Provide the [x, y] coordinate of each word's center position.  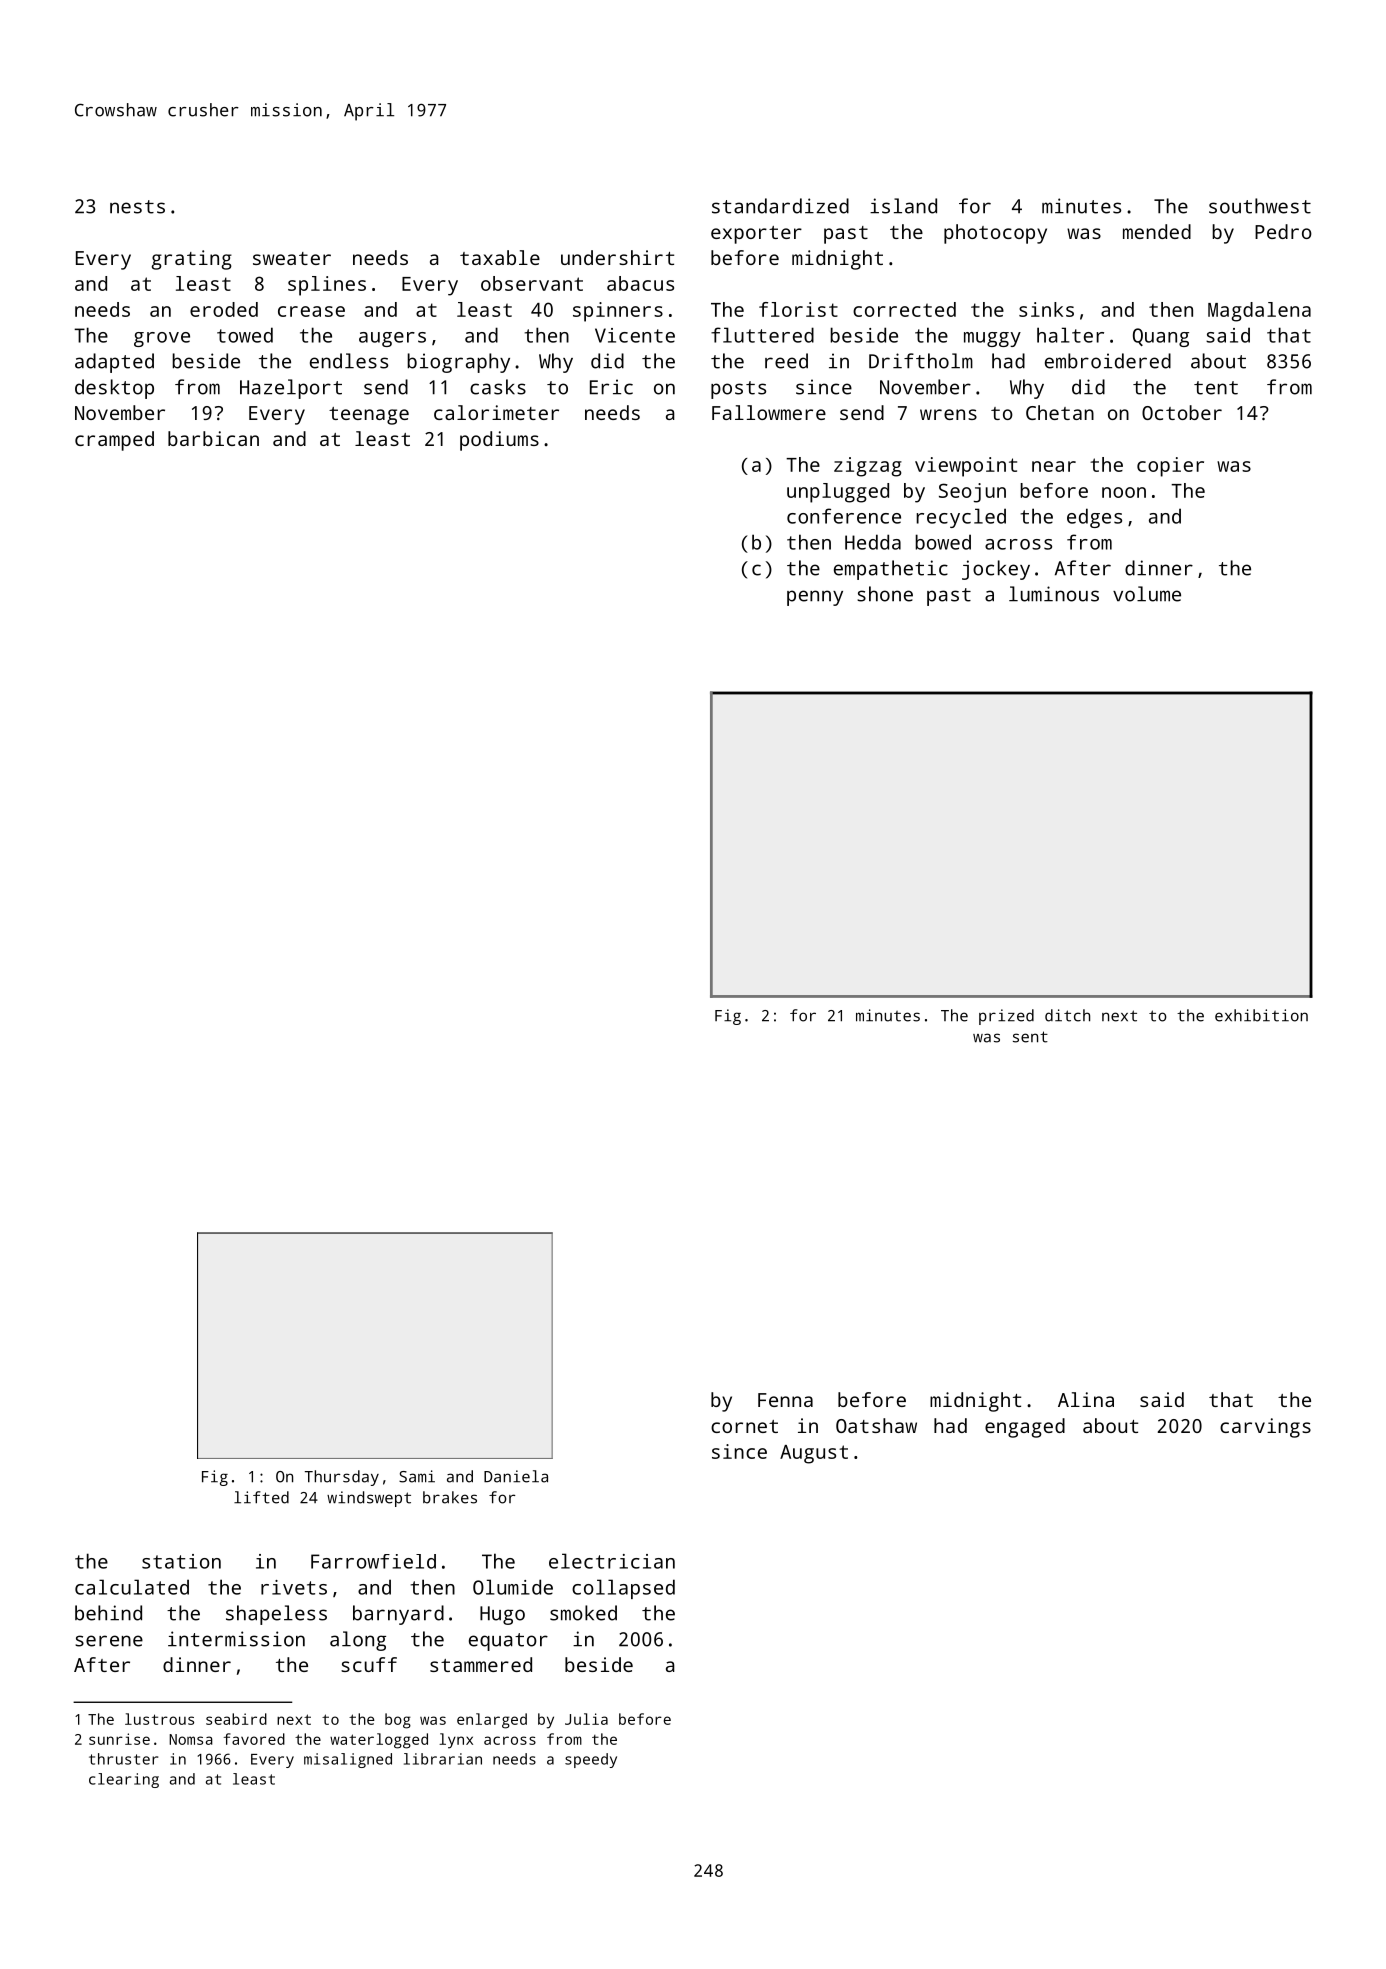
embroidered [1108, 361]
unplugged [838, 493]
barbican [213, 438]
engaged [1025, 1428]
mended [1157, 231]
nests [137, 207]
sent [1030, 1037]
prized [1006, 1017]
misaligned [348, 1760]
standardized [780, 206]
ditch [1067, 1015]
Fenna [785, 1400]
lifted [261, 1497]
